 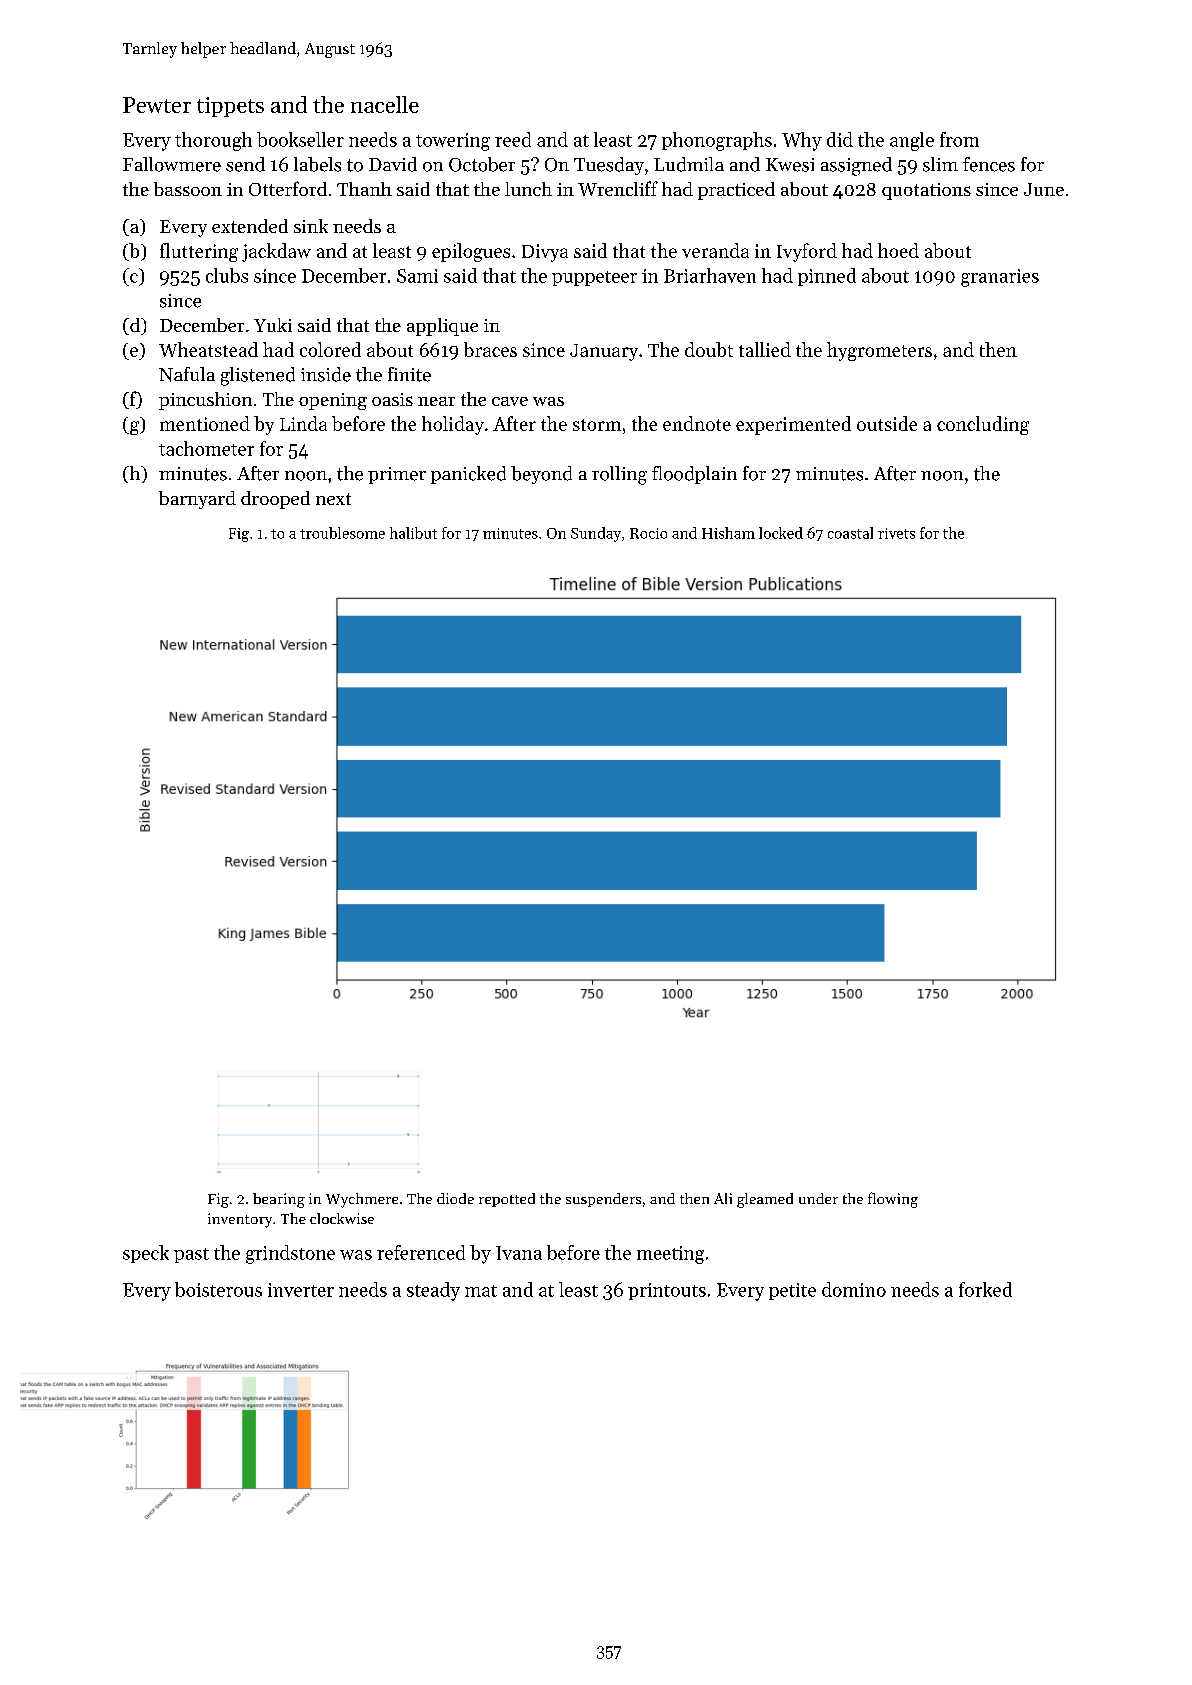 What do you see at coordinates (146, 1254) in the screenshot?
I see `speck` at bounding box center [146, 1254].
